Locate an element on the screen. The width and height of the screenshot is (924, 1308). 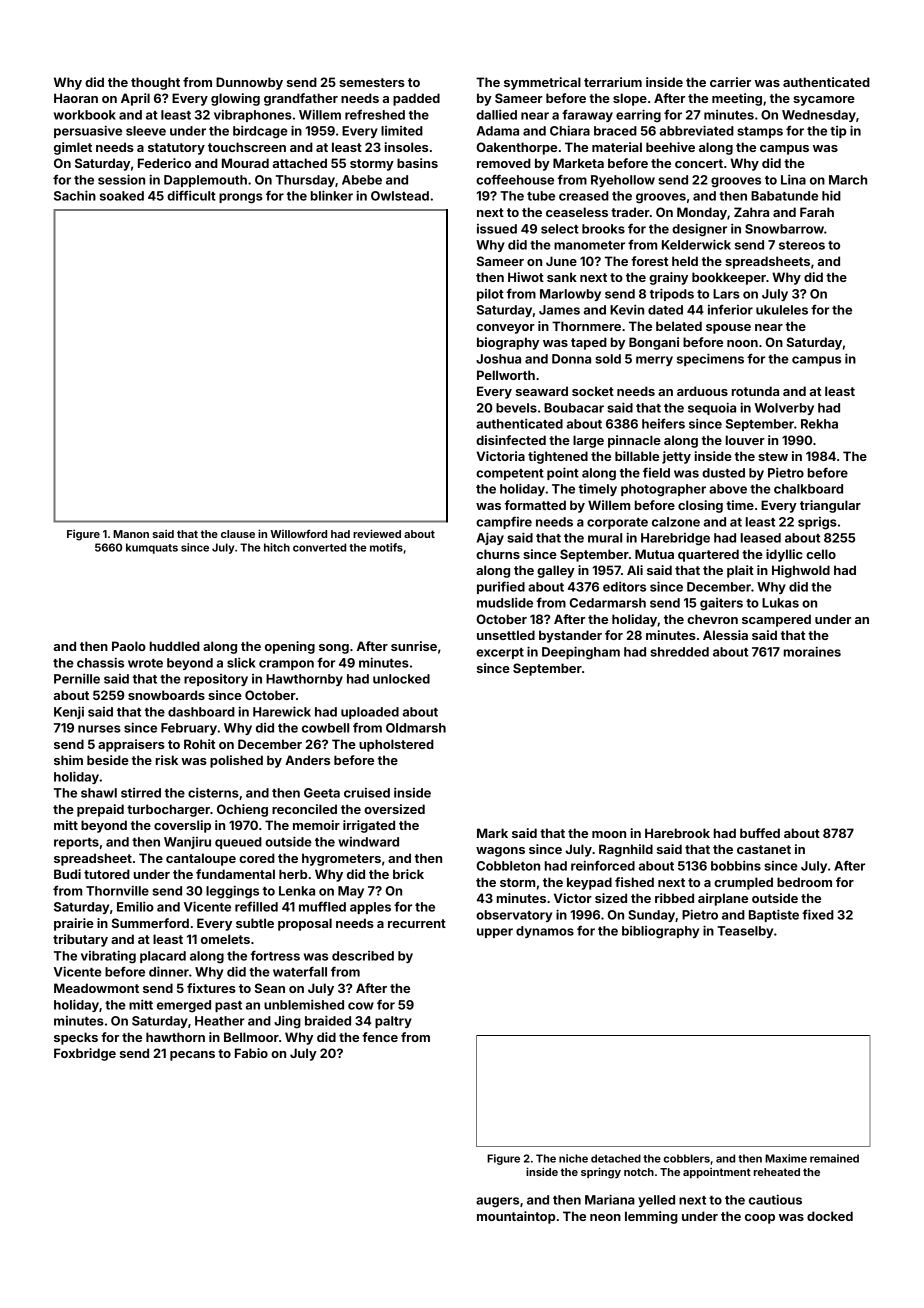
pecans is located at coordinates (192, 1056).
